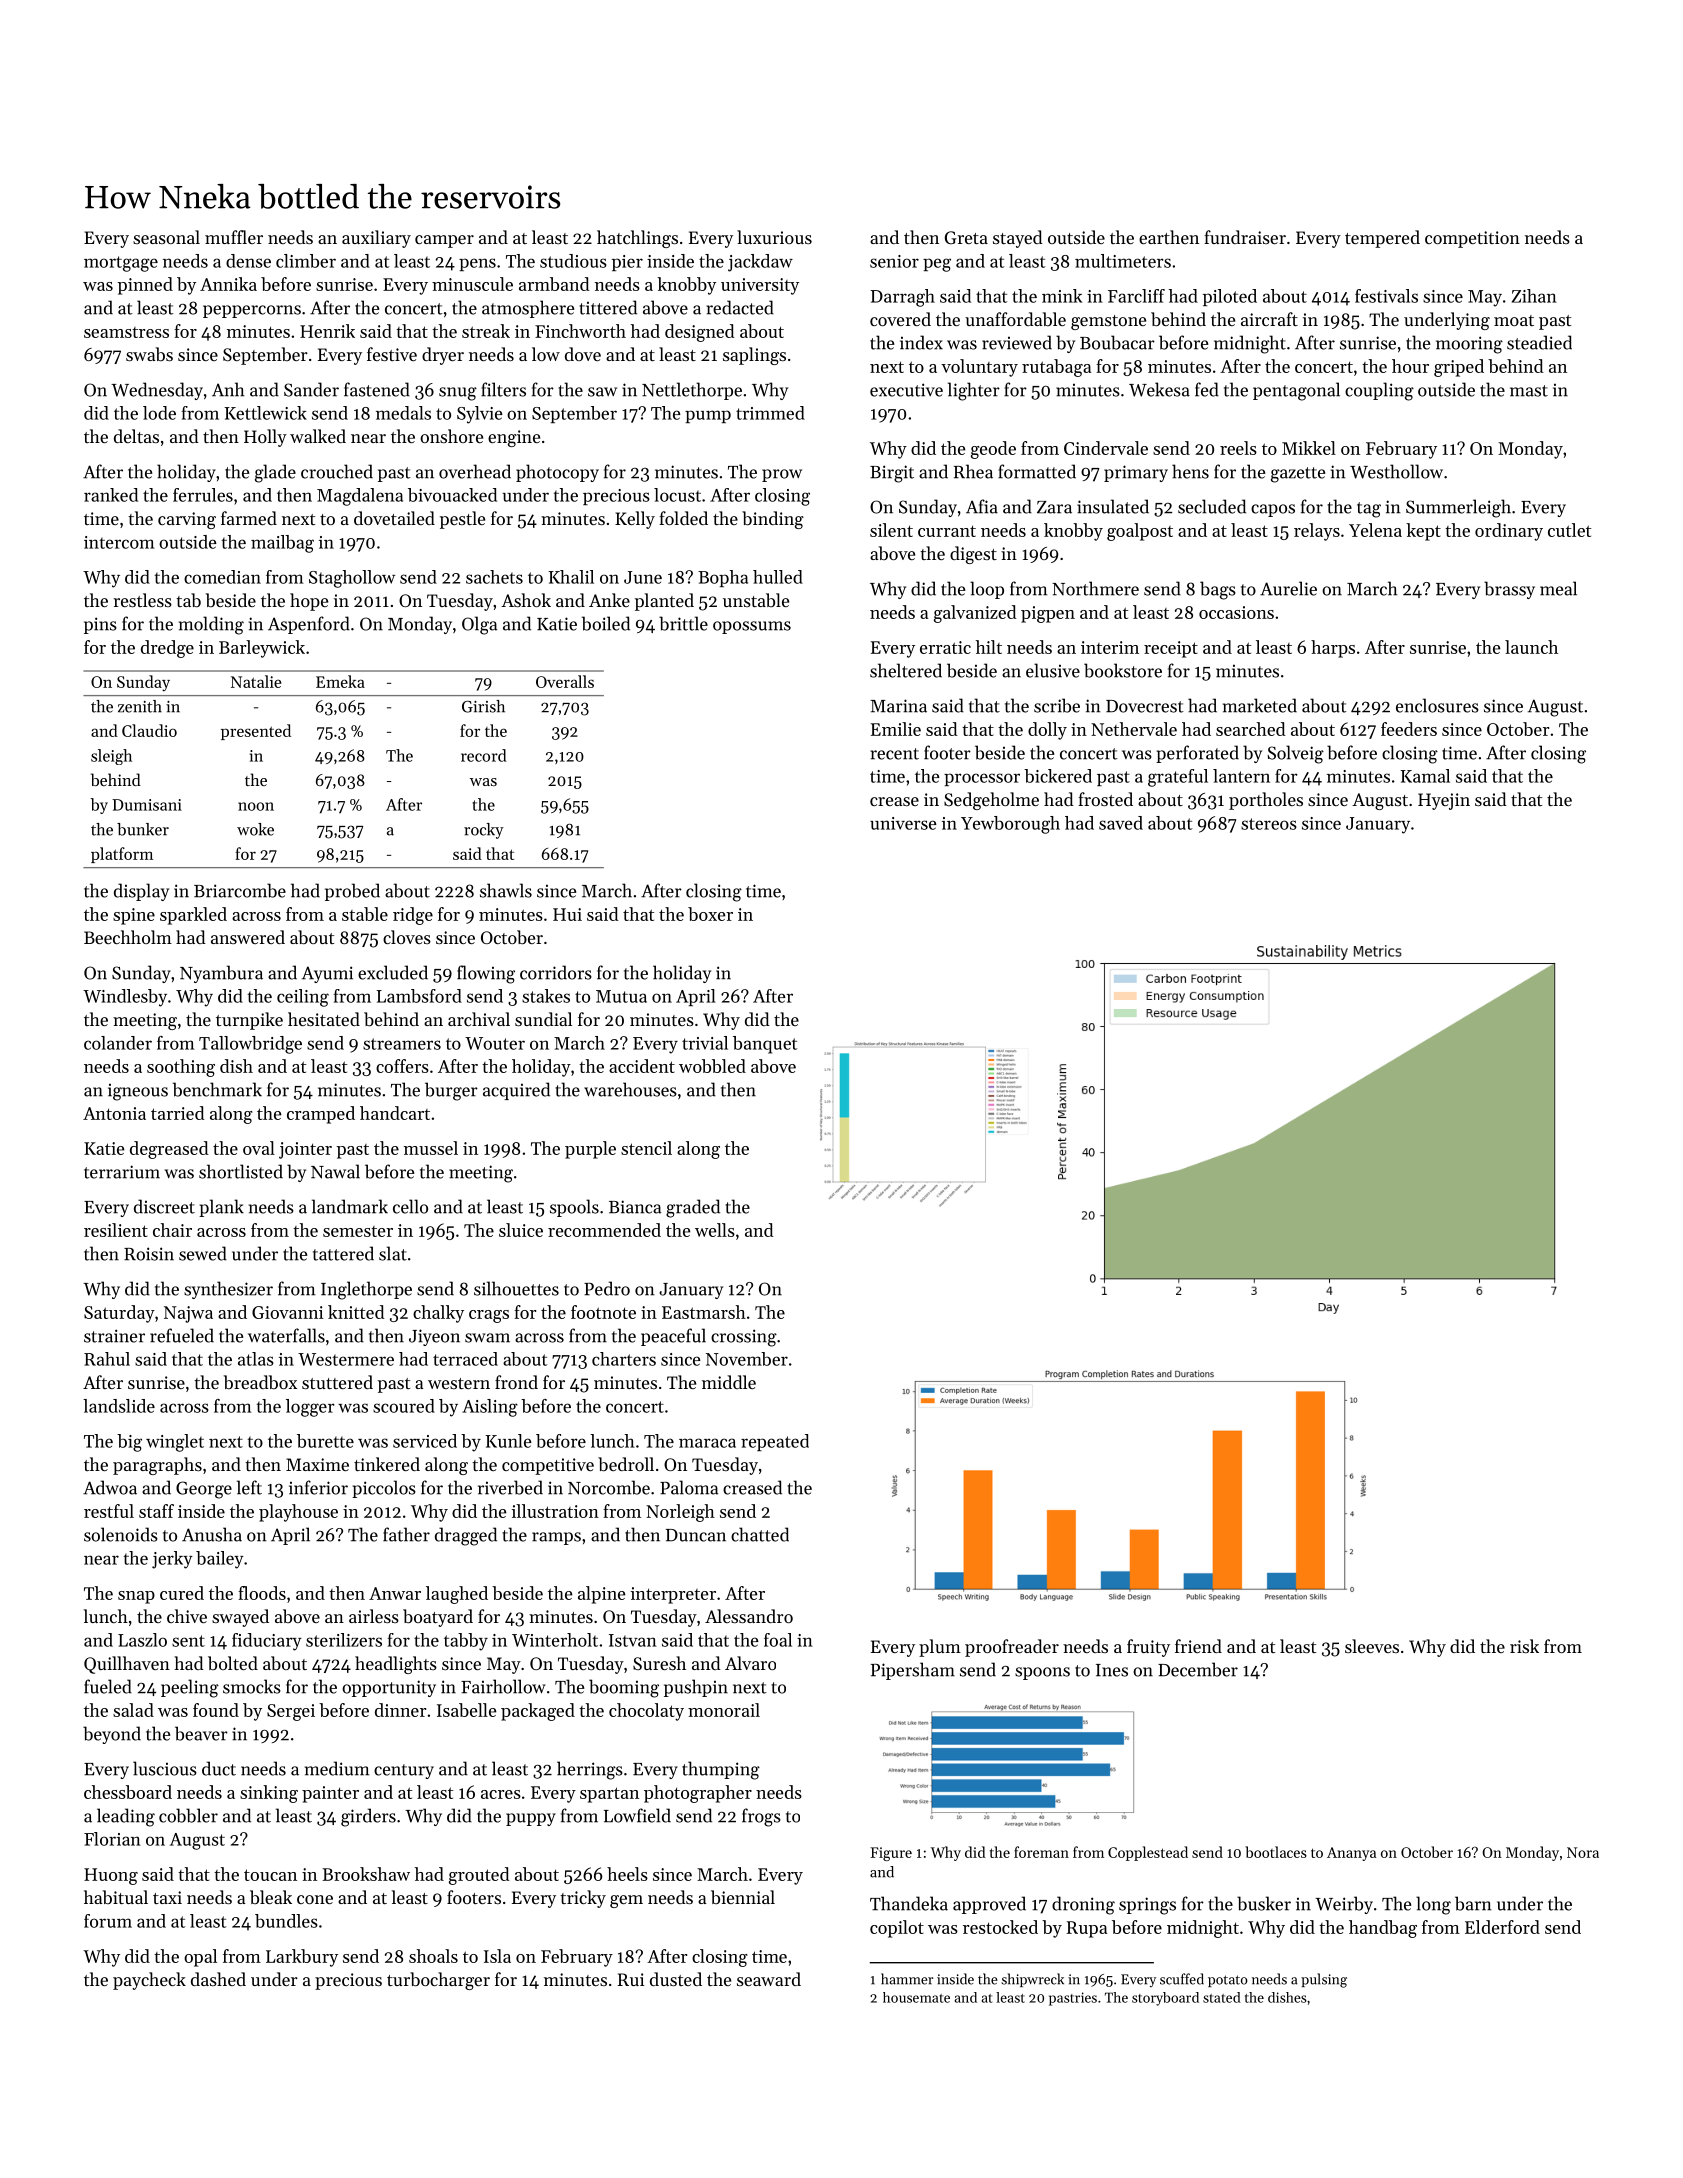 The width and height of the screenshot is (1683, 2178). Describe the element at coordinates (433, 1956) in the screenshot. I see `shoals` at that location.
